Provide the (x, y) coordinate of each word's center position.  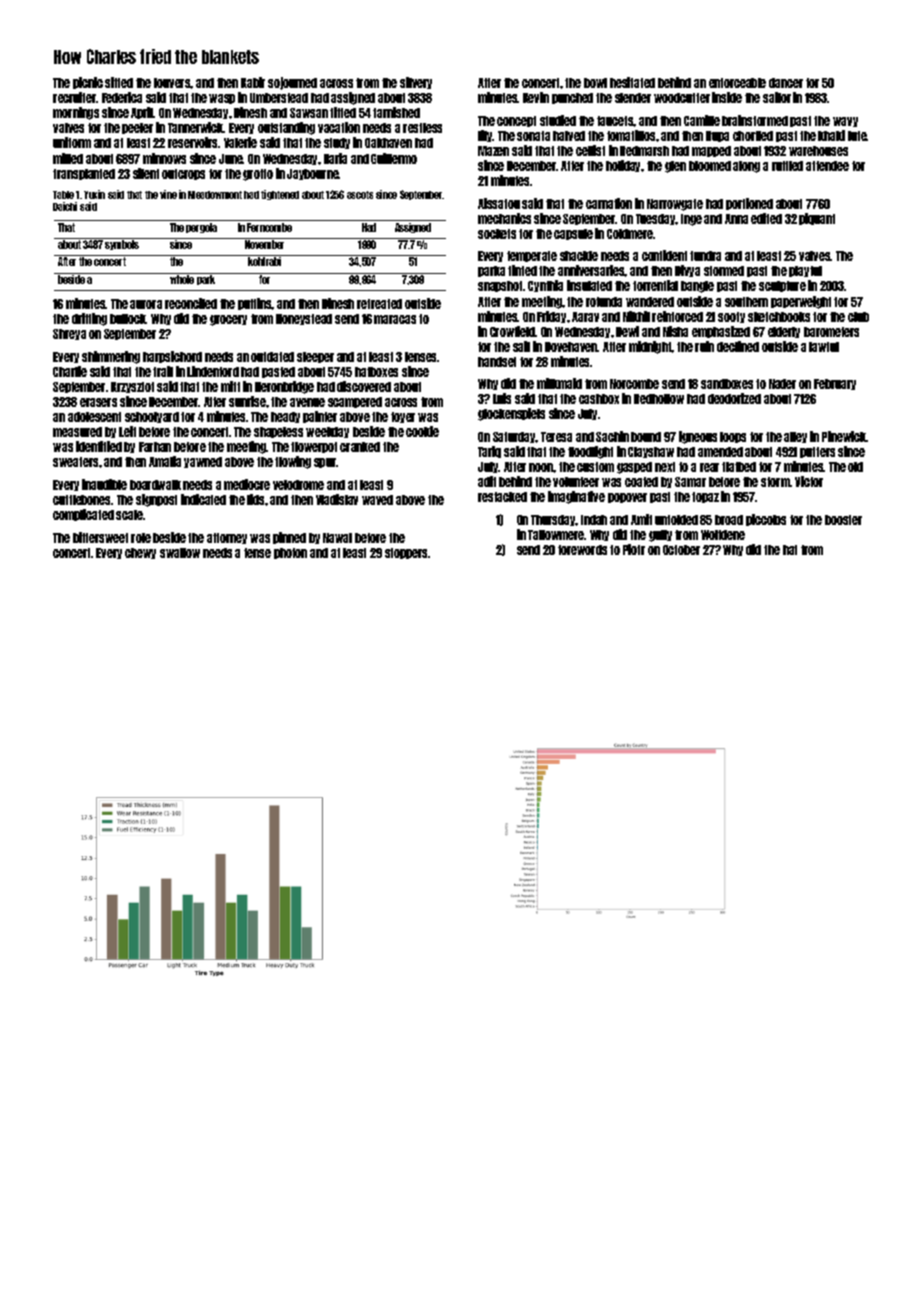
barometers (831, 332)
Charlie (70, 371)
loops (733, 437)
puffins (255, 304)
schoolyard (152, 417)
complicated (83, 515)
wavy (845, 122)
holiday (624, 166)
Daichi (65, 206)
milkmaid (559, 383)
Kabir (253, 82)
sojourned (292, 83)
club (858, 317)
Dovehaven (571, 347)
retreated (379, 304)
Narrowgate (675, 205)
